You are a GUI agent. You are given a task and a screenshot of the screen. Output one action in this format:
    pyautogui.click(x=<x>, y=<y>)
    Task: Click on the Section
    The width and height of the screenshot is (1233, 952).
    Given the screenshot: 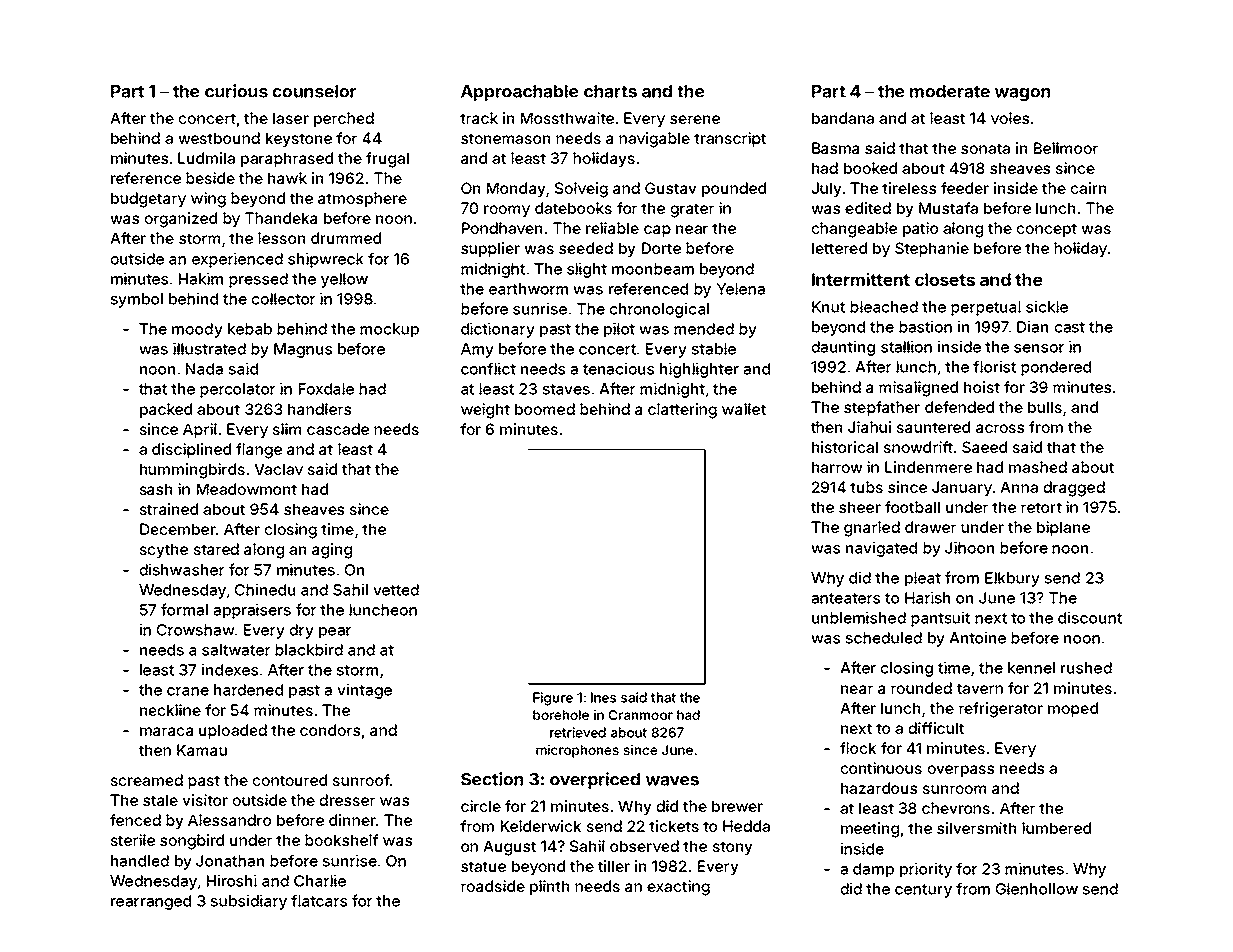 What is the action you would take?
    pyautogui.click(x=492, y=779)
